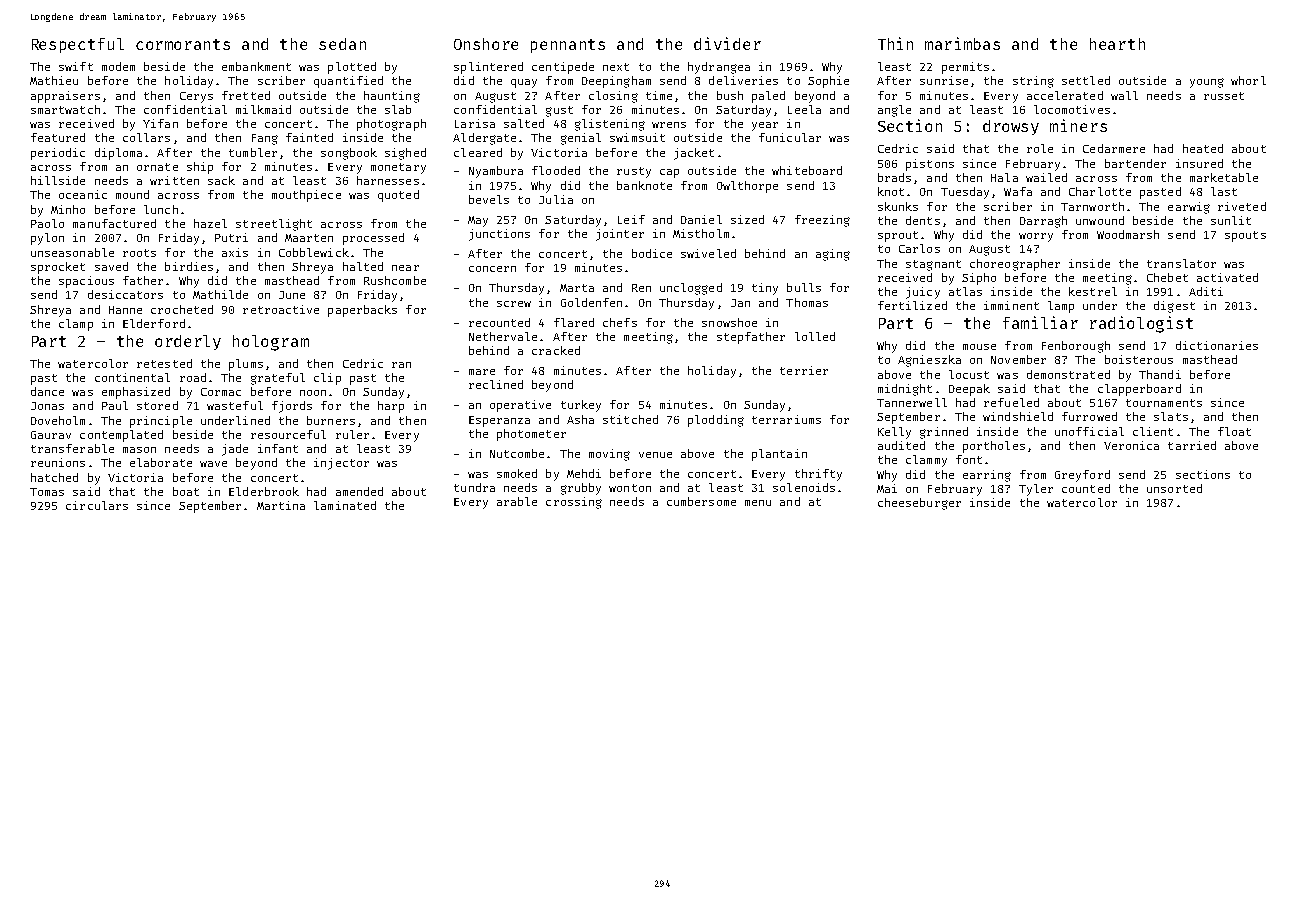 This page has width=1308, height=924. I want to click on tarried, so click(1192, 445).
